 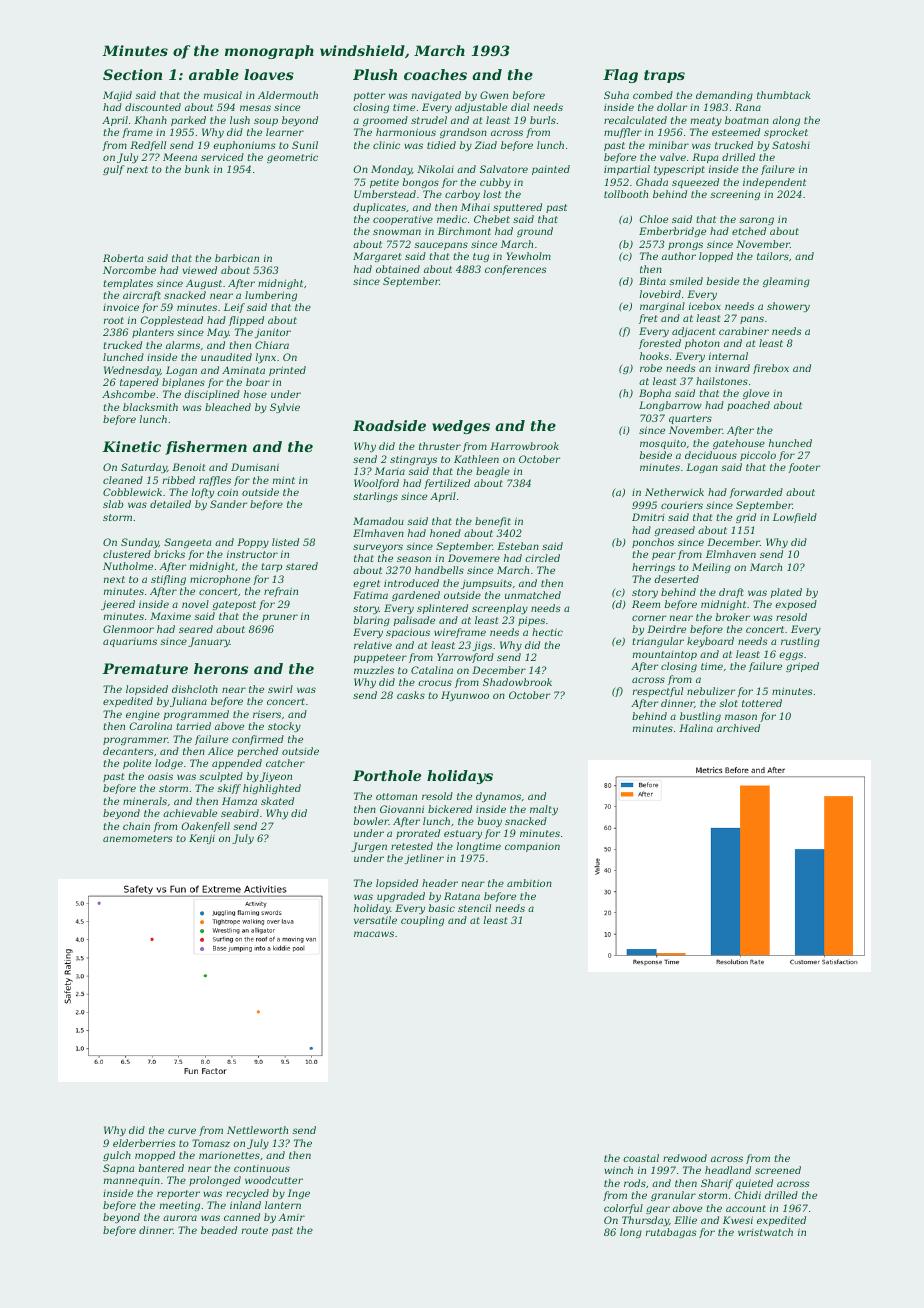 What do you see at coordinates (532, 847) in the image?
I see `companion` at bounding box center [532, 847].
